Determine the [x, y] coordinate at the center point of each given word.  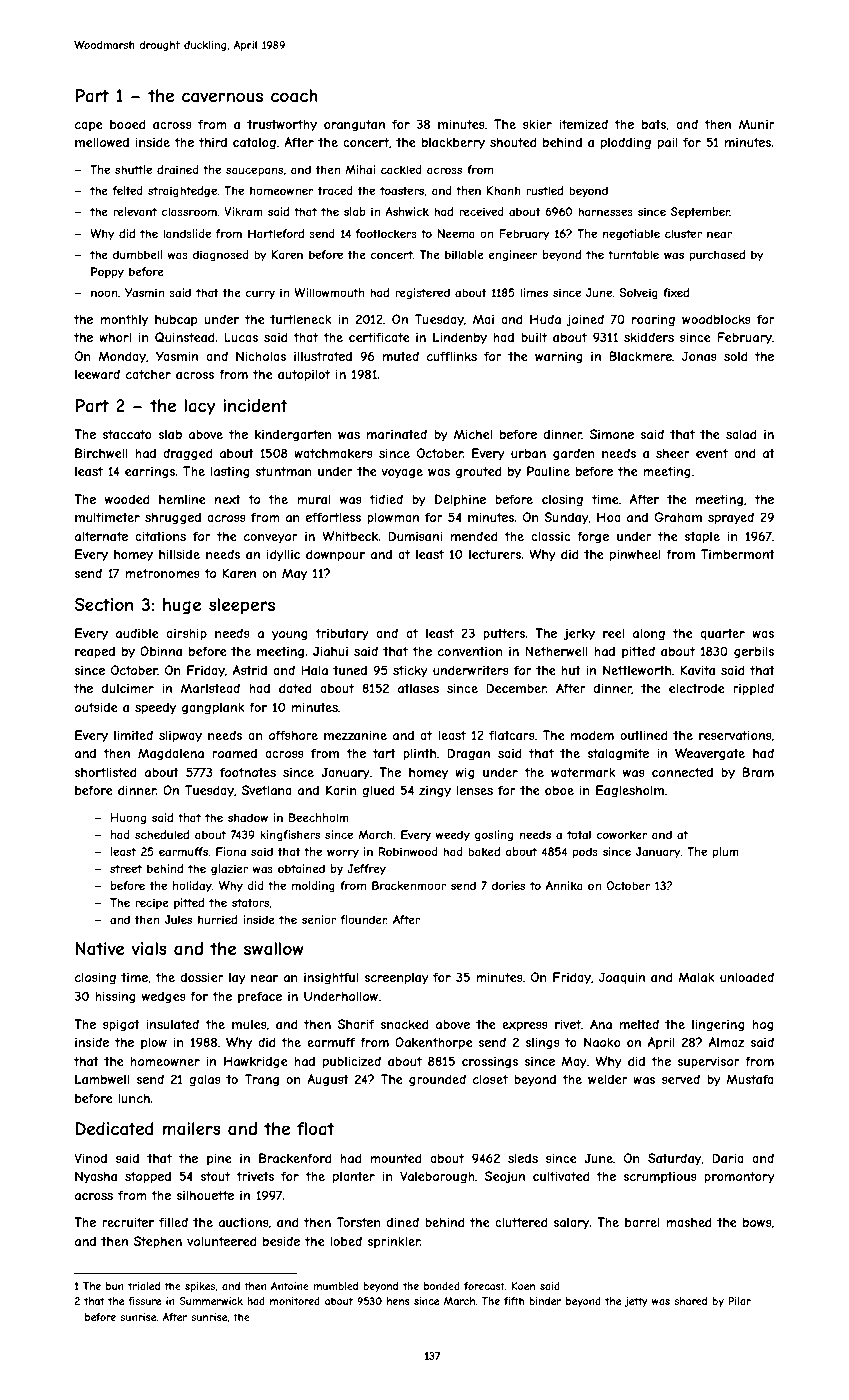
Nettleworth [637, 670]
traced [335, 190]
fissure [144, 1301]
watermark [583, 772]
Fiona [231, 851]
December [516, 688]
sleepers [242, 606]
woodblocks [716, 319]
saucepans [254, 171]
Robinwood [408, 851]
